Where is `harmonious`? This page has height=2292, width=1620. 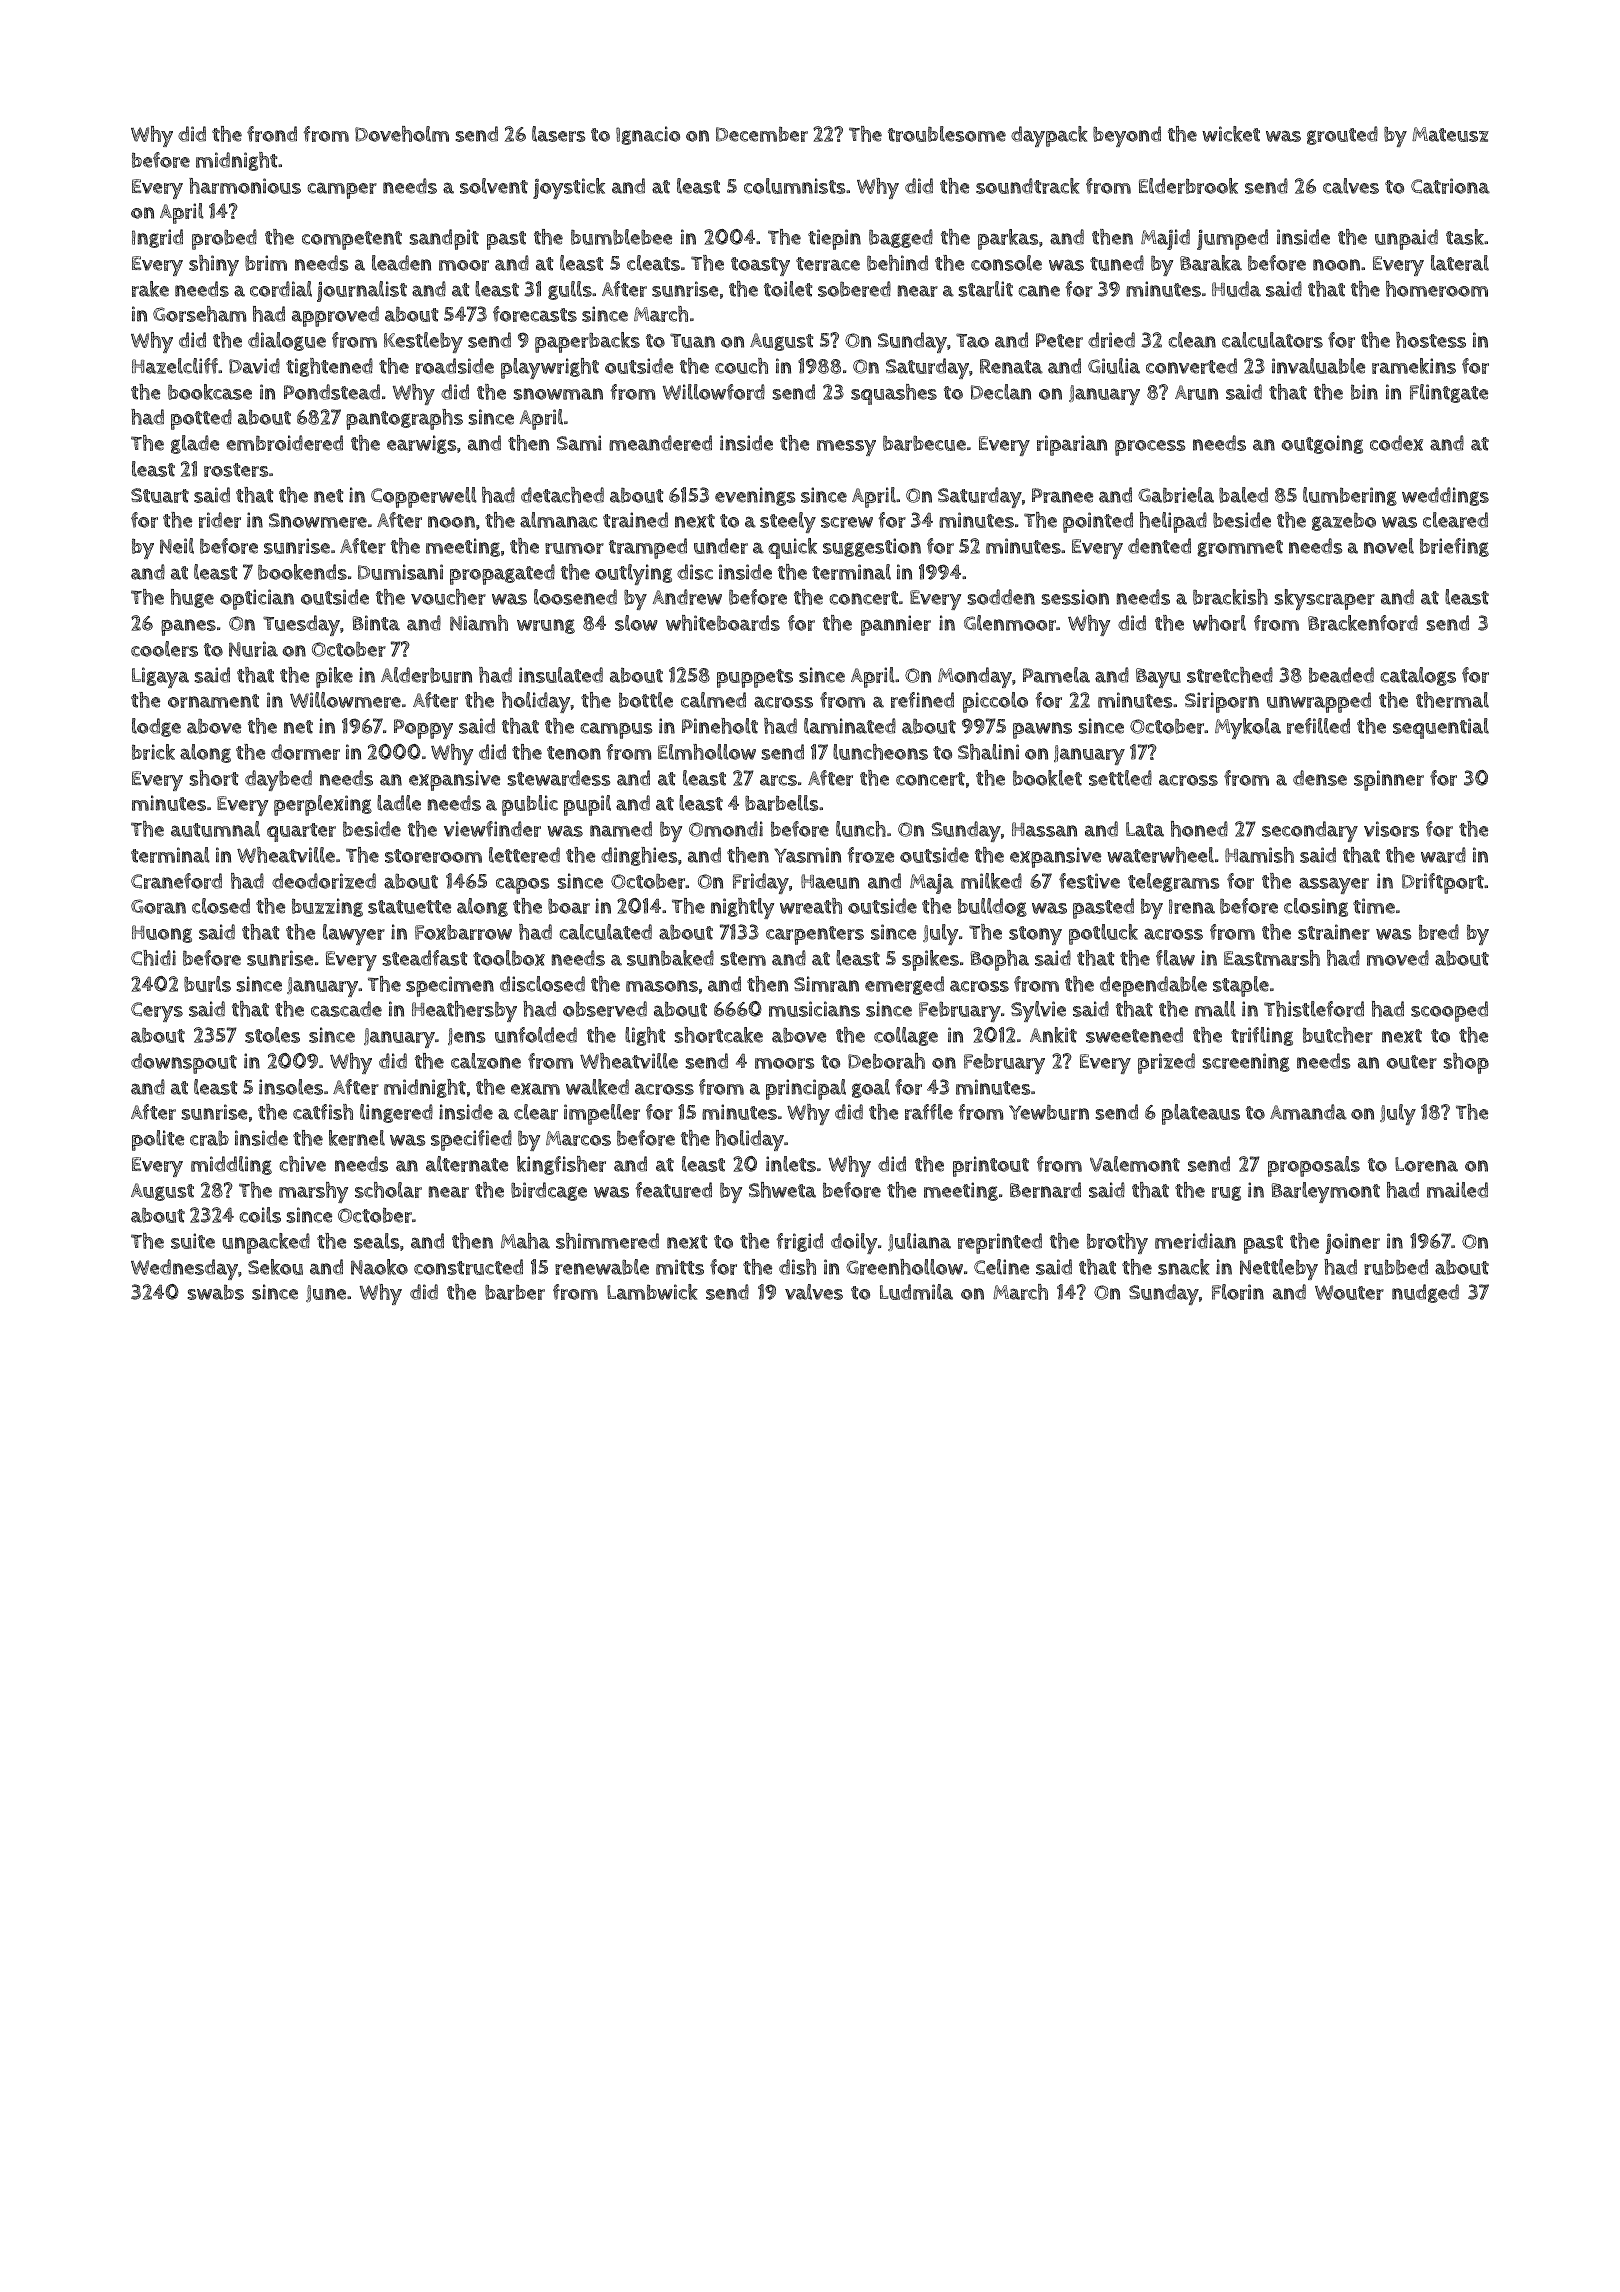
harmonious is located at coordinates (245, 186).
